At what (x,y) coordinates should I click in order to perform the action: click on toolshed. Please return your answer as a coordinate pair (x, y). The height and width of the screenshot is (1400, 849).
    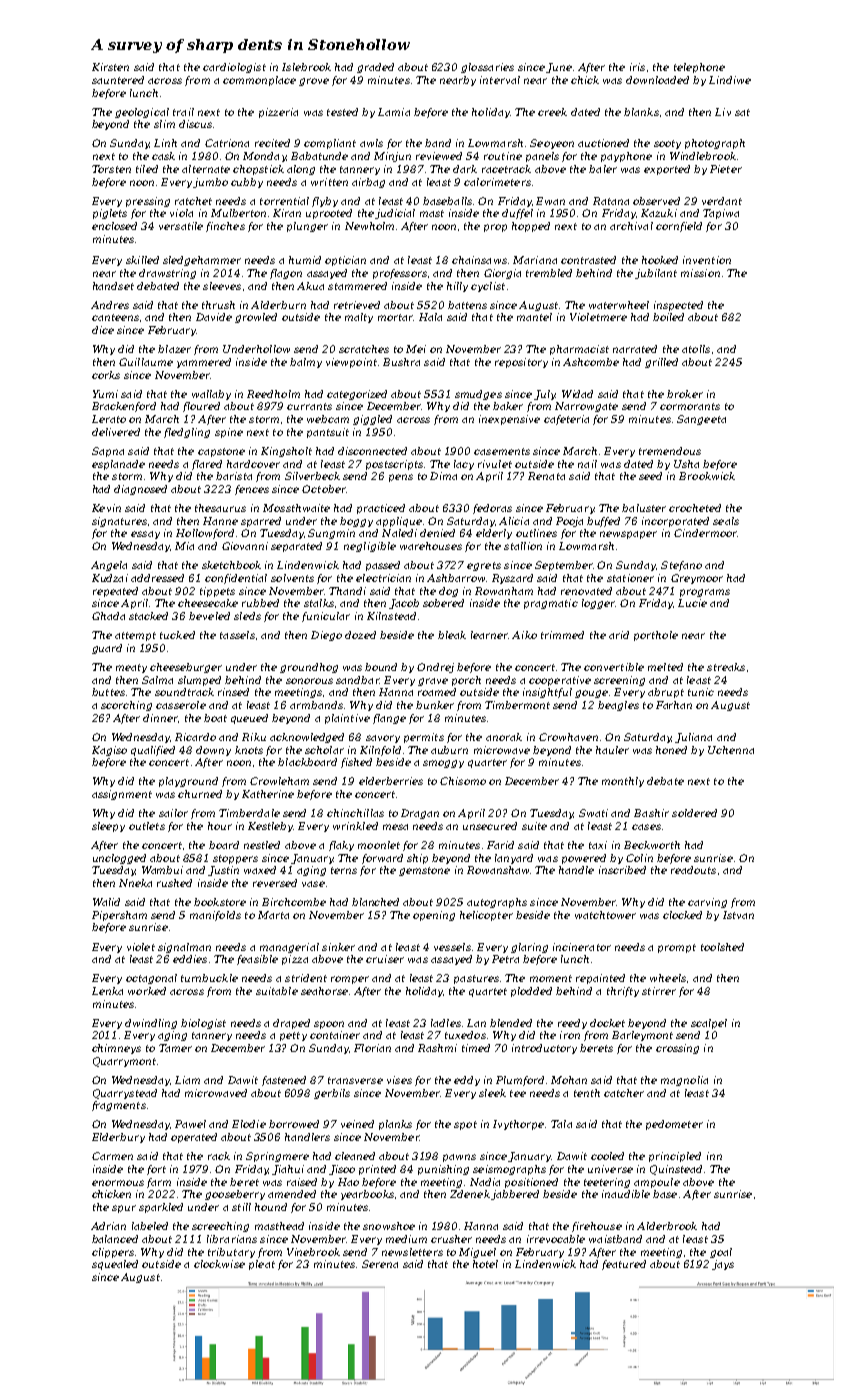
    Looking at the image, I should click on (722, 947).
